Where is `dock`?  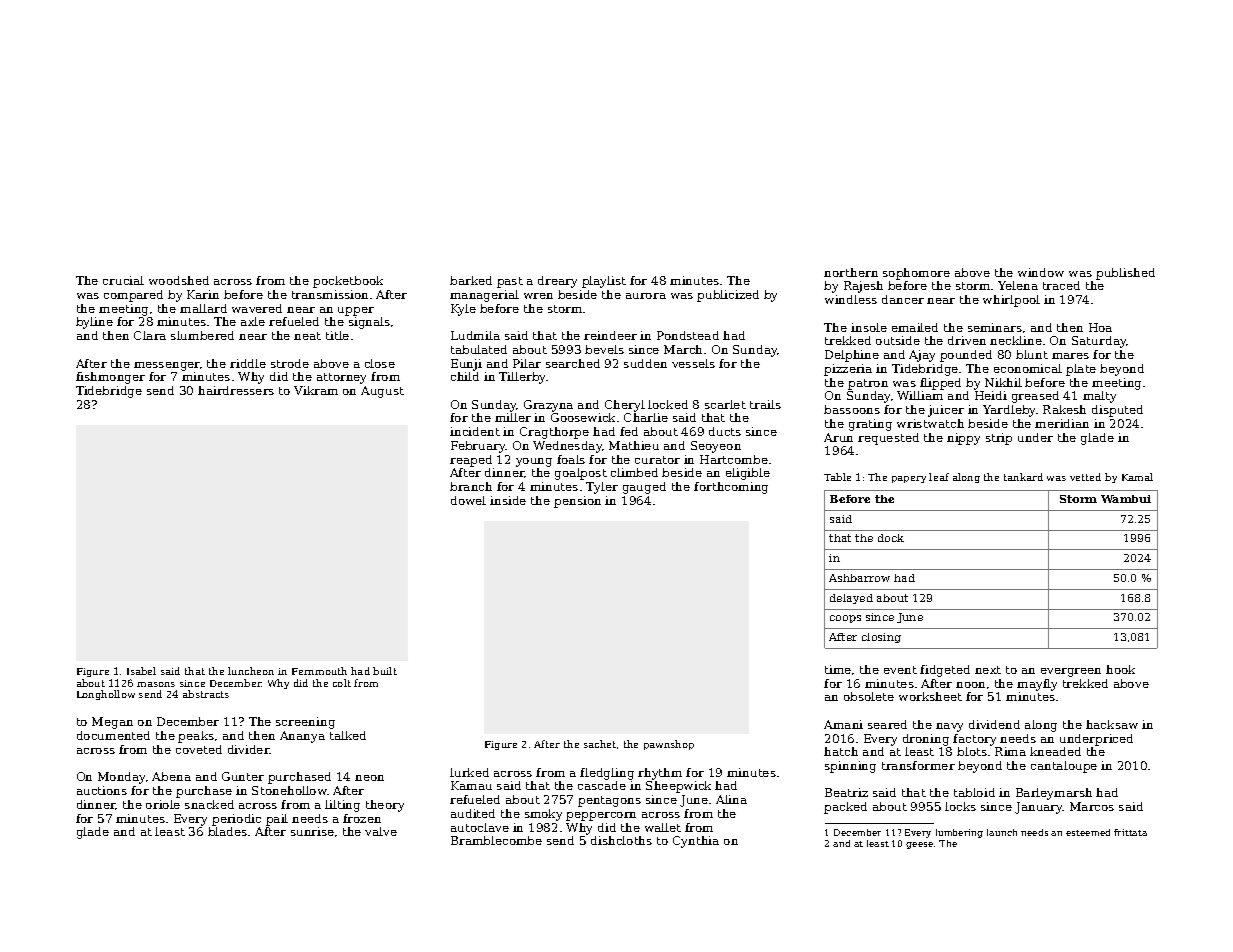
dock is located at coordinates (891, 538).
